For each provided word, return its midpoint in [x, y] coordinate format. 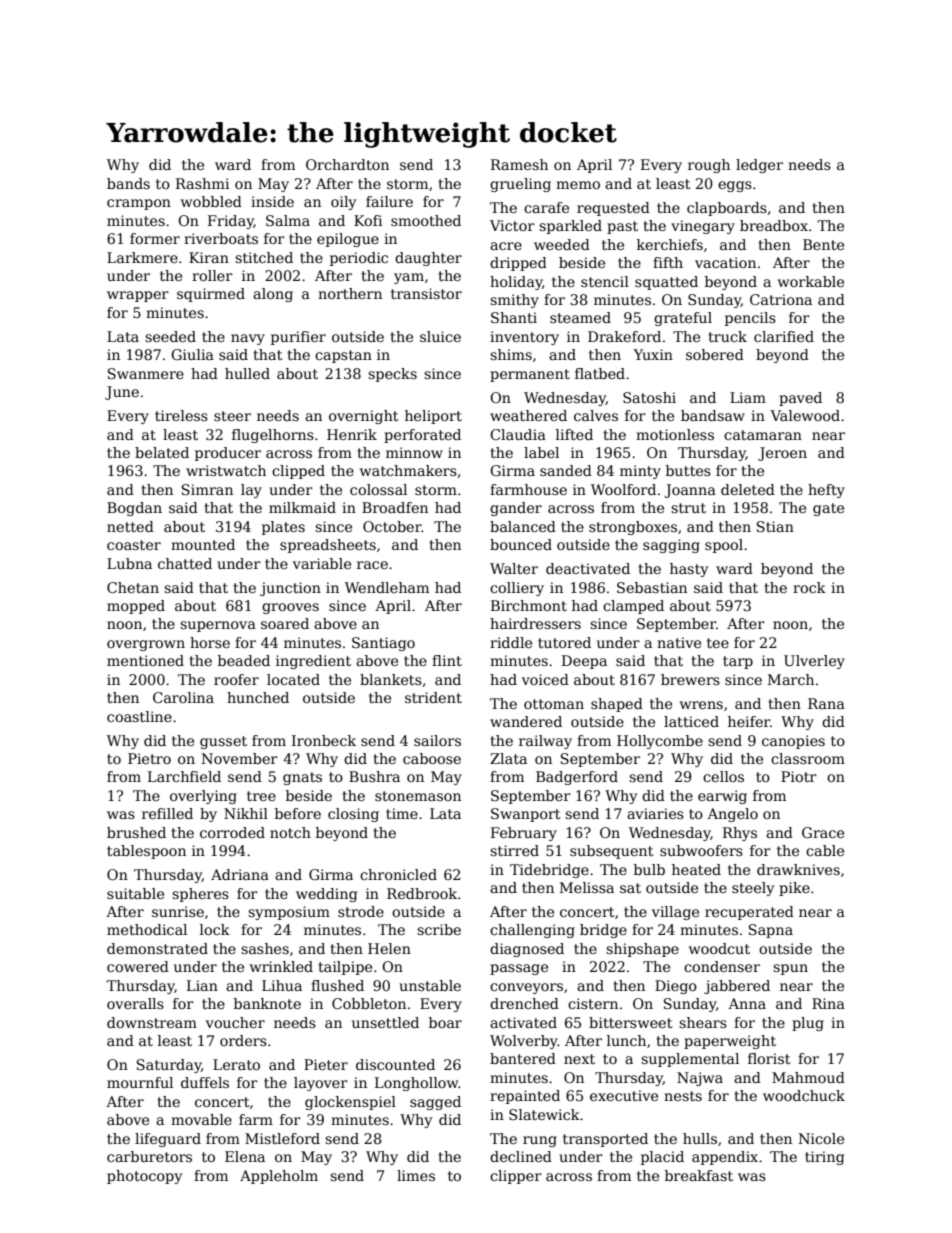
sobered [715, 354]
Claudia [518, 434]
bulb [649, 869]
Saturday [169, 1066]
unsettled [385, 1022]
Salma [288, 220]
